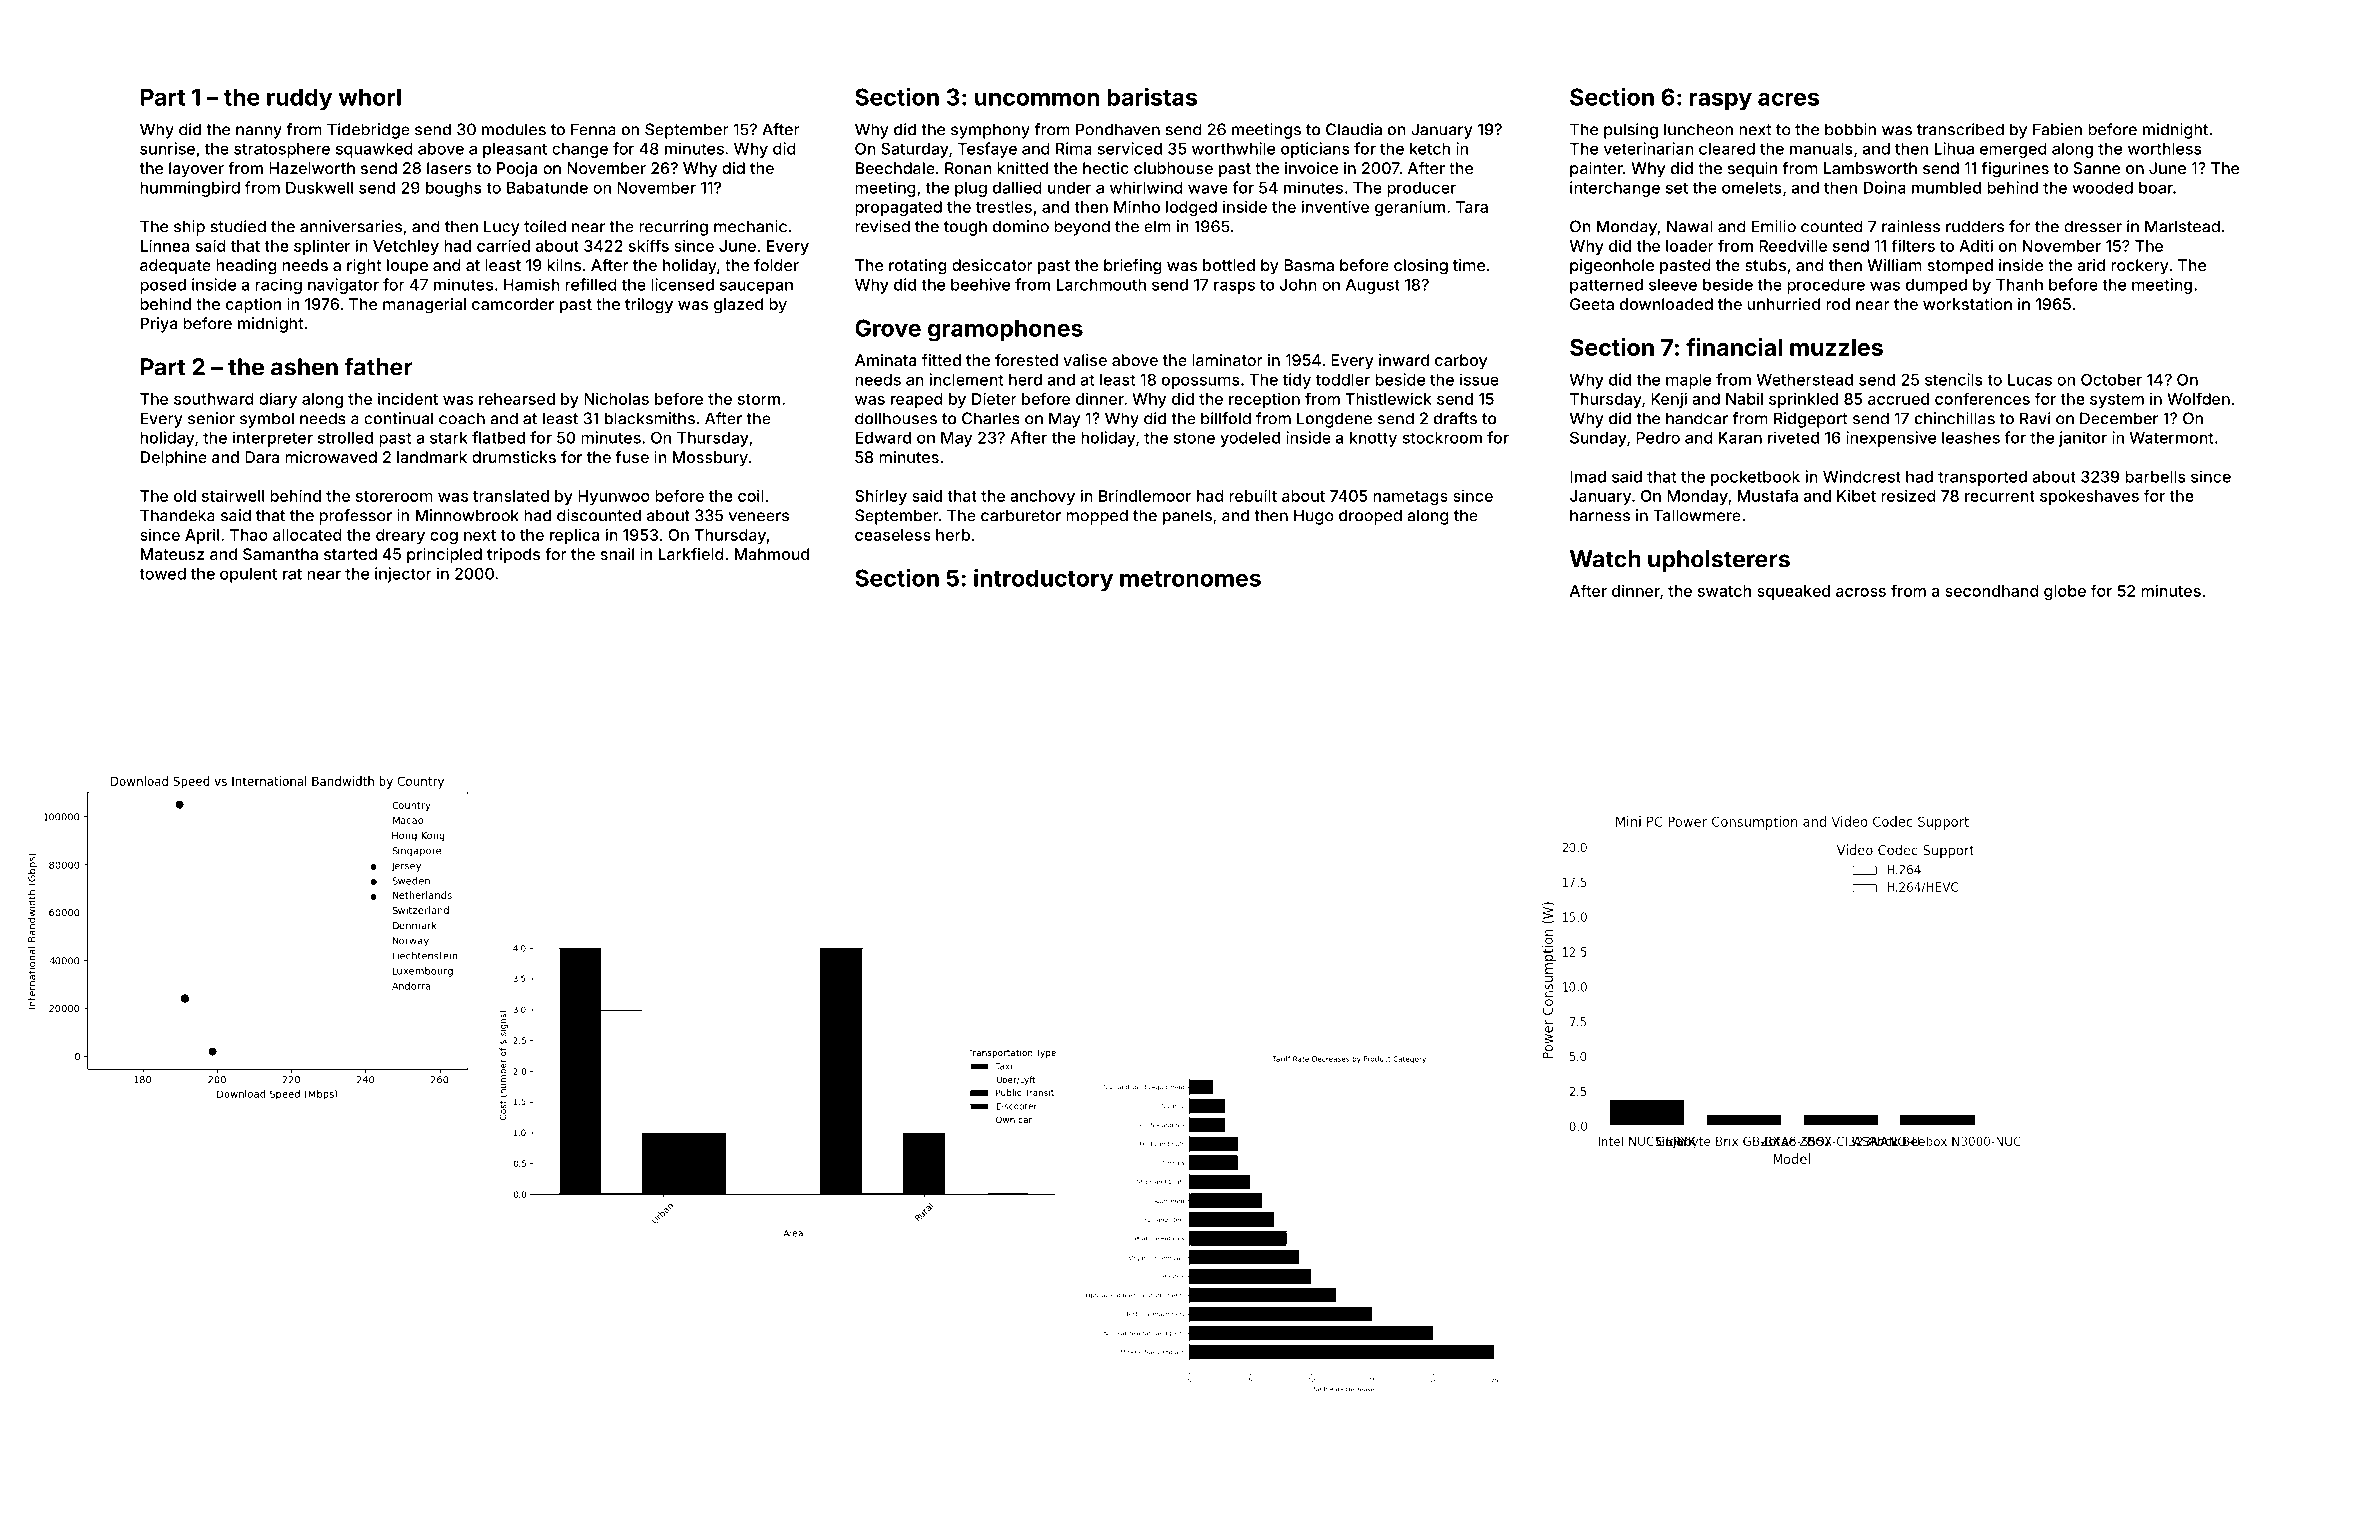 Image resolution: width=2380 pixels, height=1540 pixels. Describe the element at coordinates (966, 379) in the screenshot. I see `inclement` at that location.
